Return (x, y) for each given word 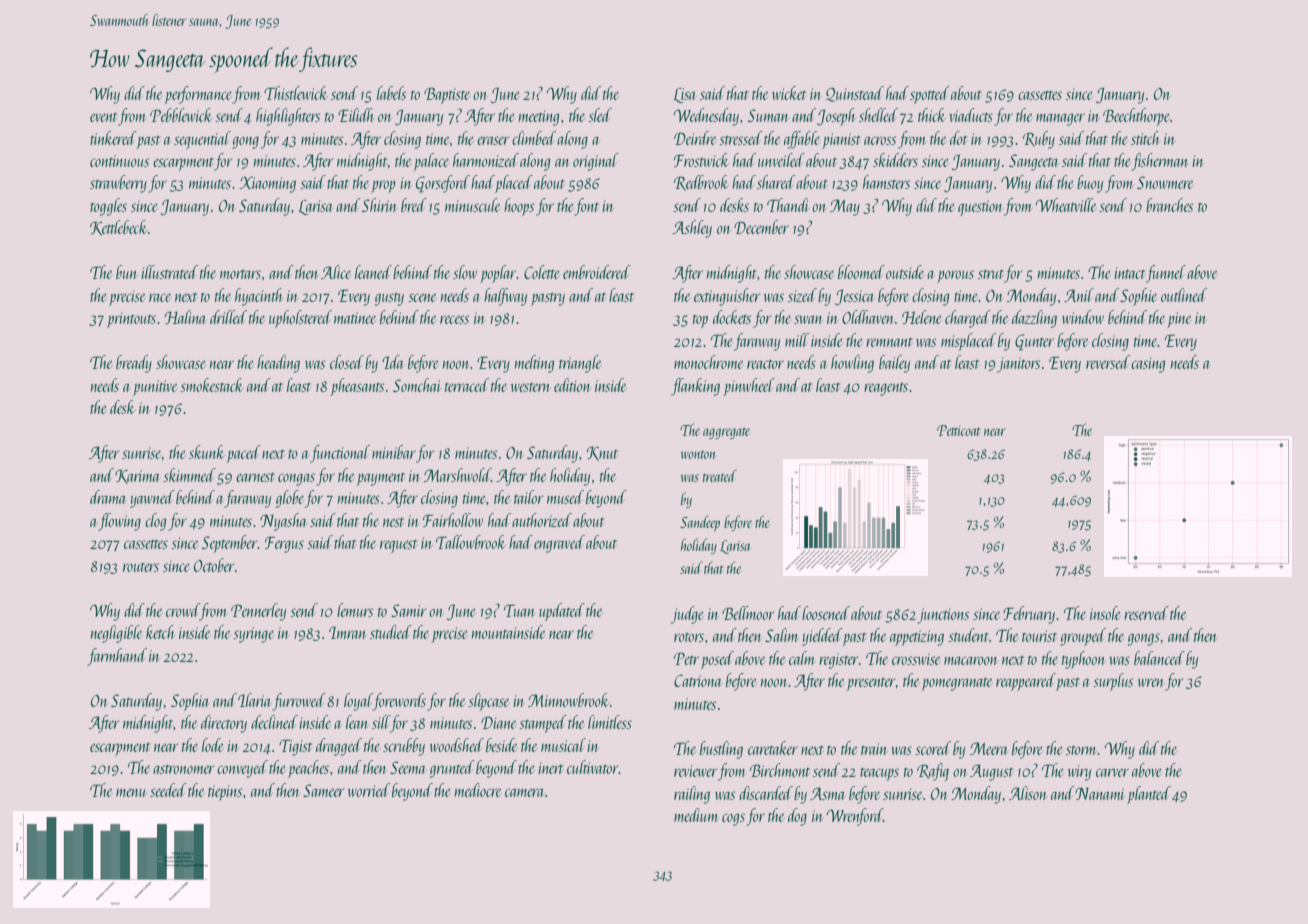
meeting (539, 118)
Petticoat (959, 430)
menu (131, 792)
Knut (602, 453)
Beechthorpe (1136, 117)
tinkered (113, 138)
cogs (733, 819)
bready (134, 364)
